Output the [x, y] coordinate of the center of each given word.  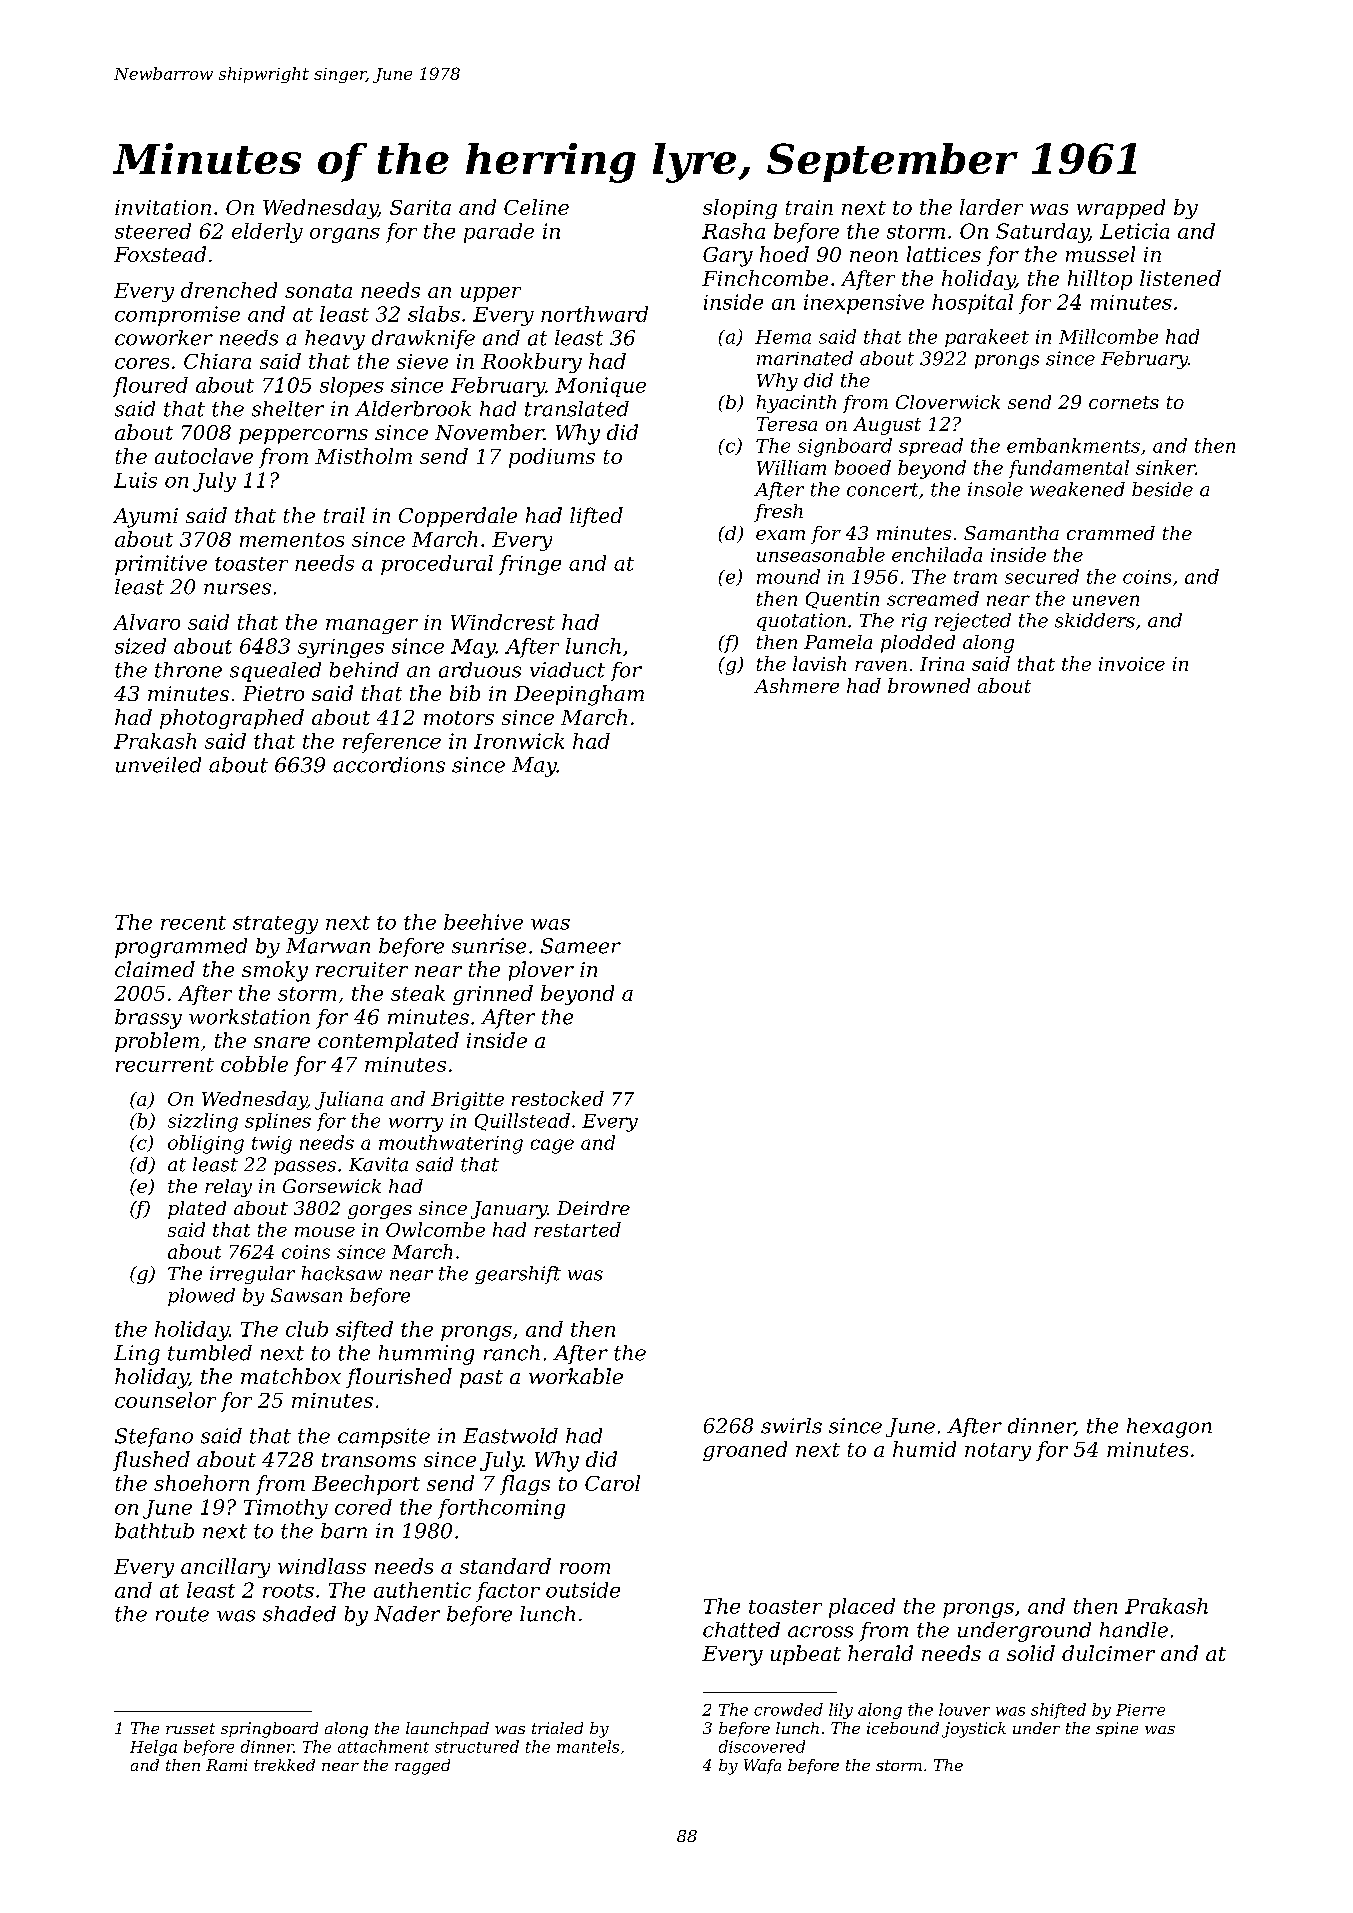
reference [392, 743]
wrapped [1121, 209]
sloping [740, 209]
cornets [1124, 402]
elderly [267, 233]
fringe [530, 565]
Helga [153, 1748]
